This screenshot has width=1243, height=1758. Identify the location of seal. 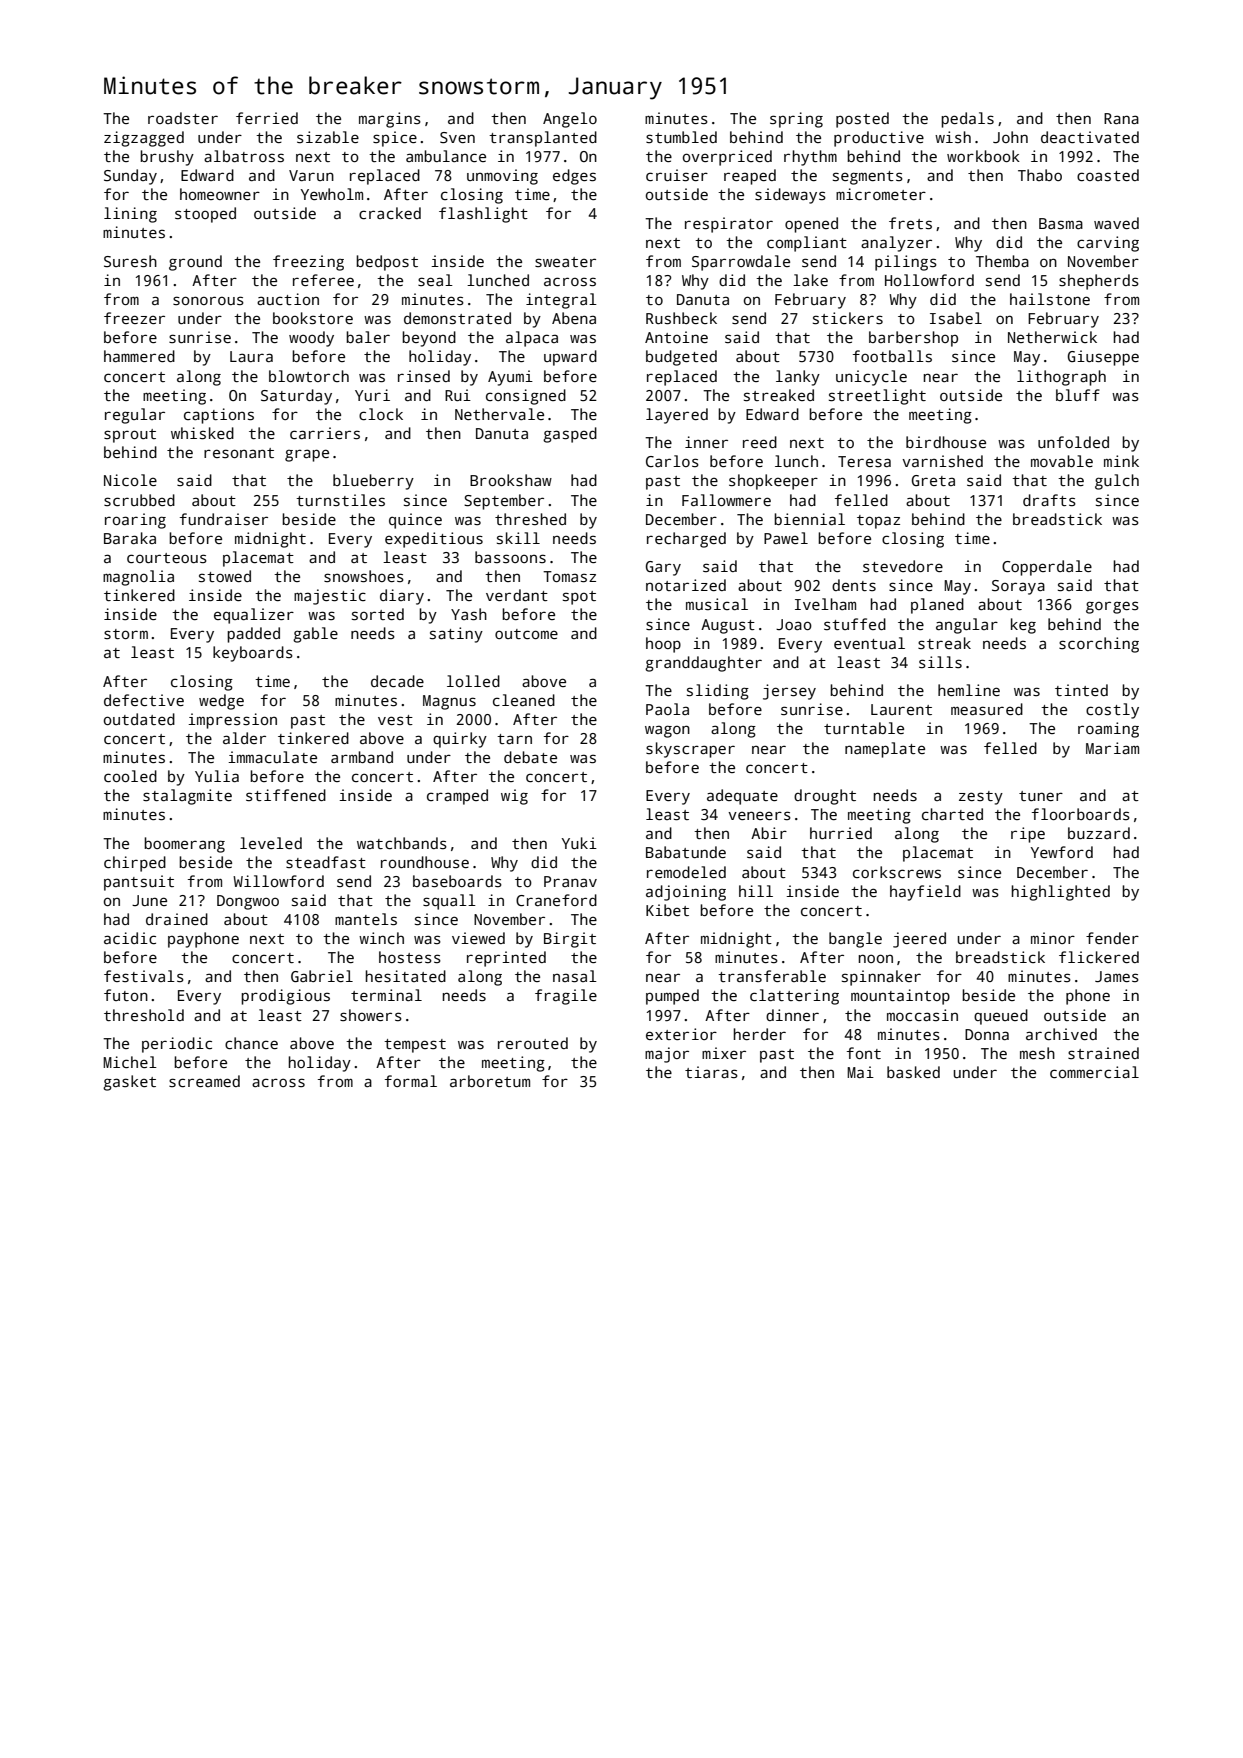
(435, 280).
